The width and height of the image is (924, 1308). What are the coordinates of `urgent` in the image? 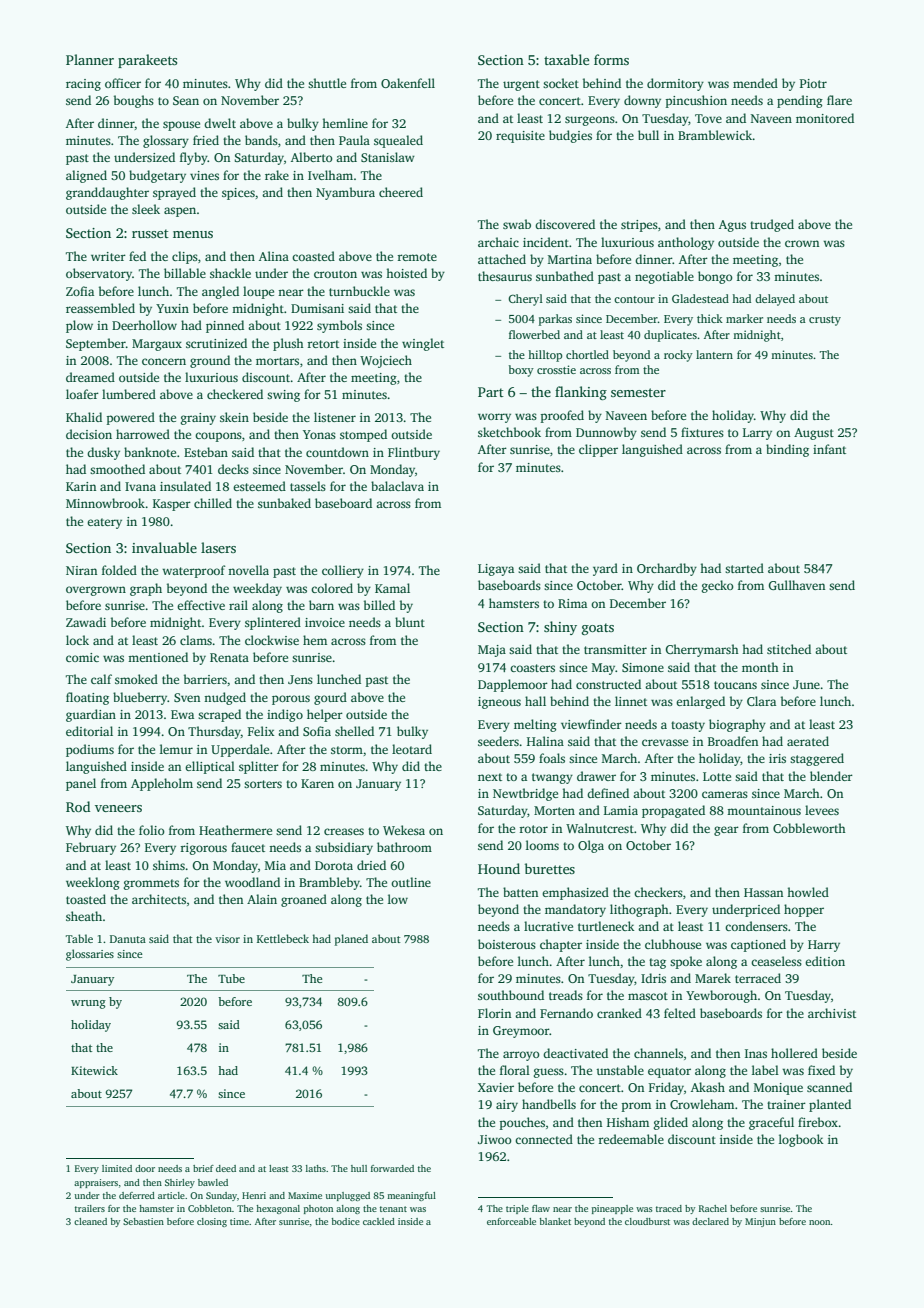 It's located at (521, 85).
